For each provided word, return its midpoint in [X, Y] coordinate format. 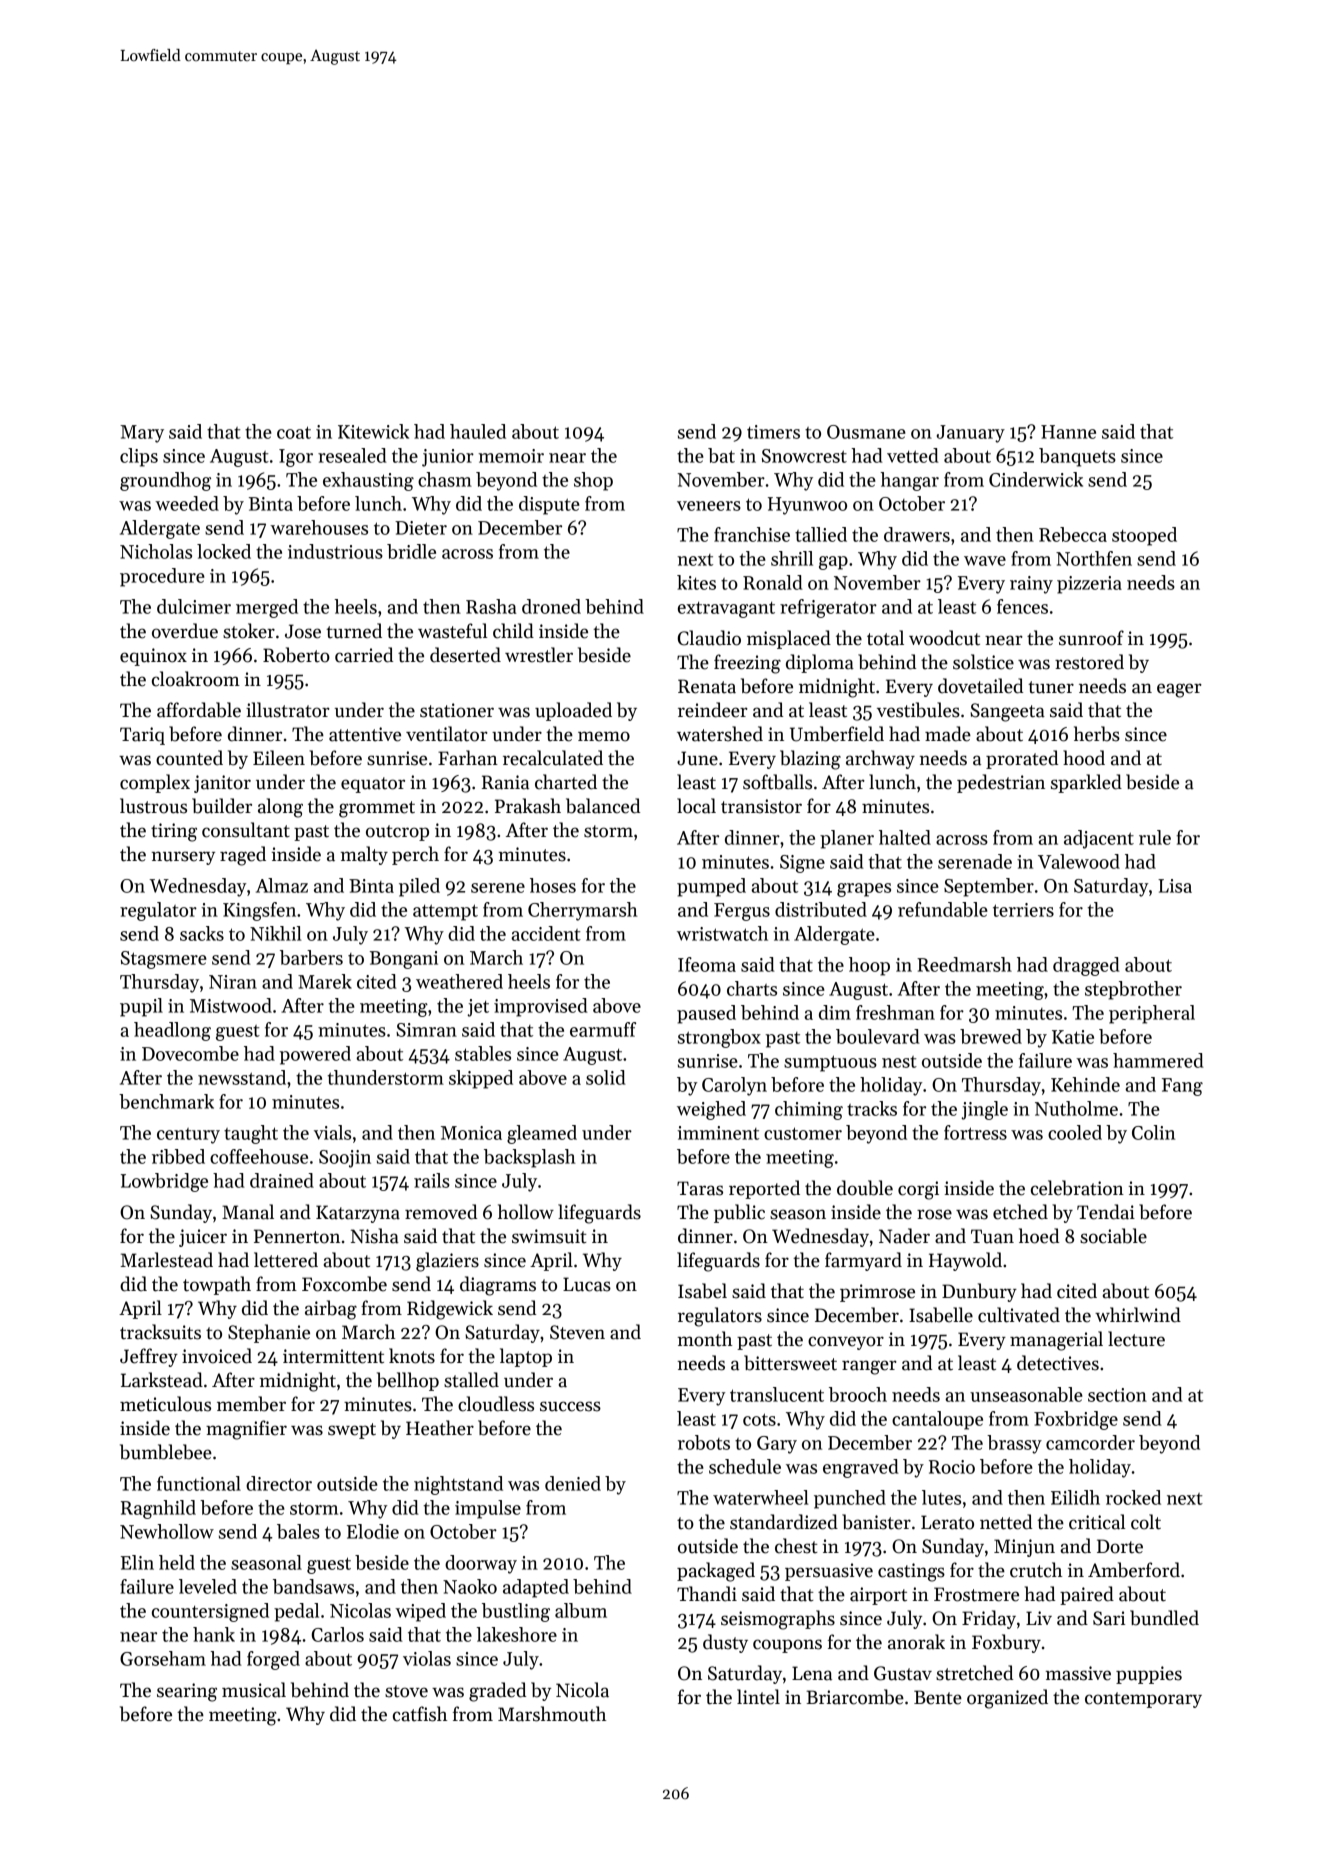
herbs [1097, 734]
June [697, 758]
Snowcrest [804, 456]
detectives [1058, 1363]
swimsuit [549, 1236]
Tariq [142, 736]
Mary [142, 434]
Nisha [375, 1236]
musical [254, 1690]
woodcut [944, 638]
